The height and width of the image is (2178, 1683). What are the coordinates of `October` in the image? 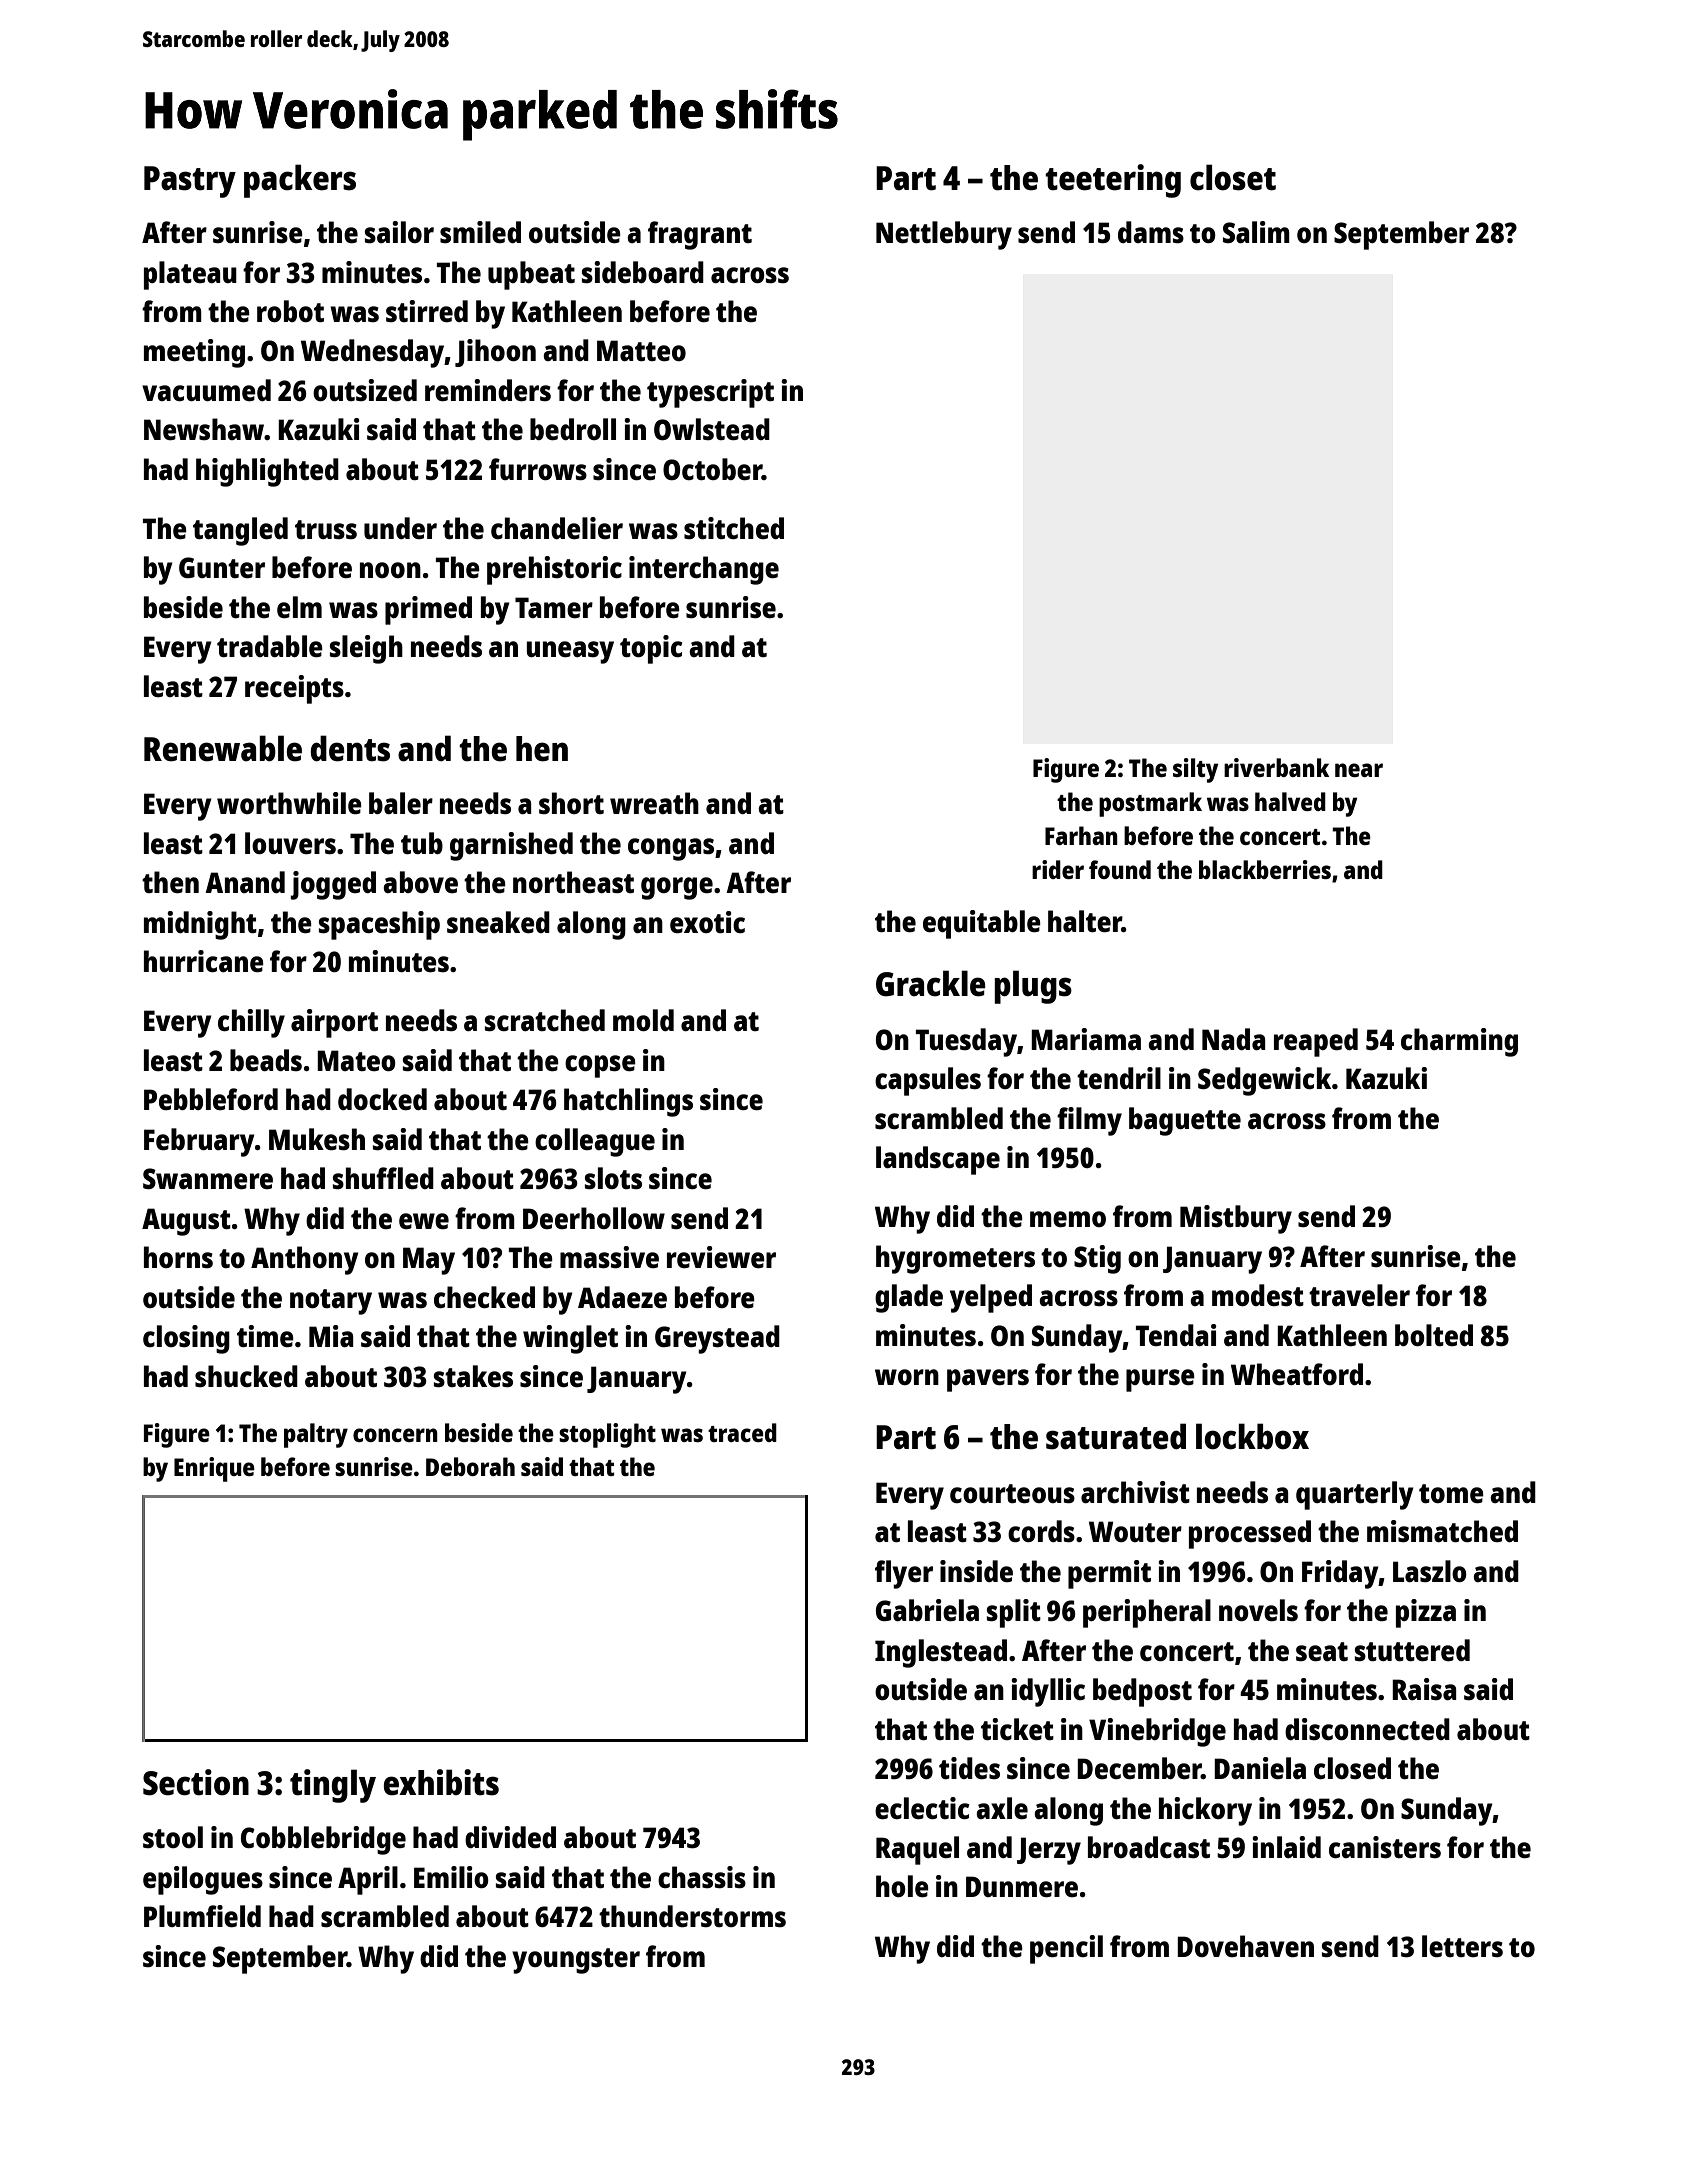 It's located at (712, 469).
